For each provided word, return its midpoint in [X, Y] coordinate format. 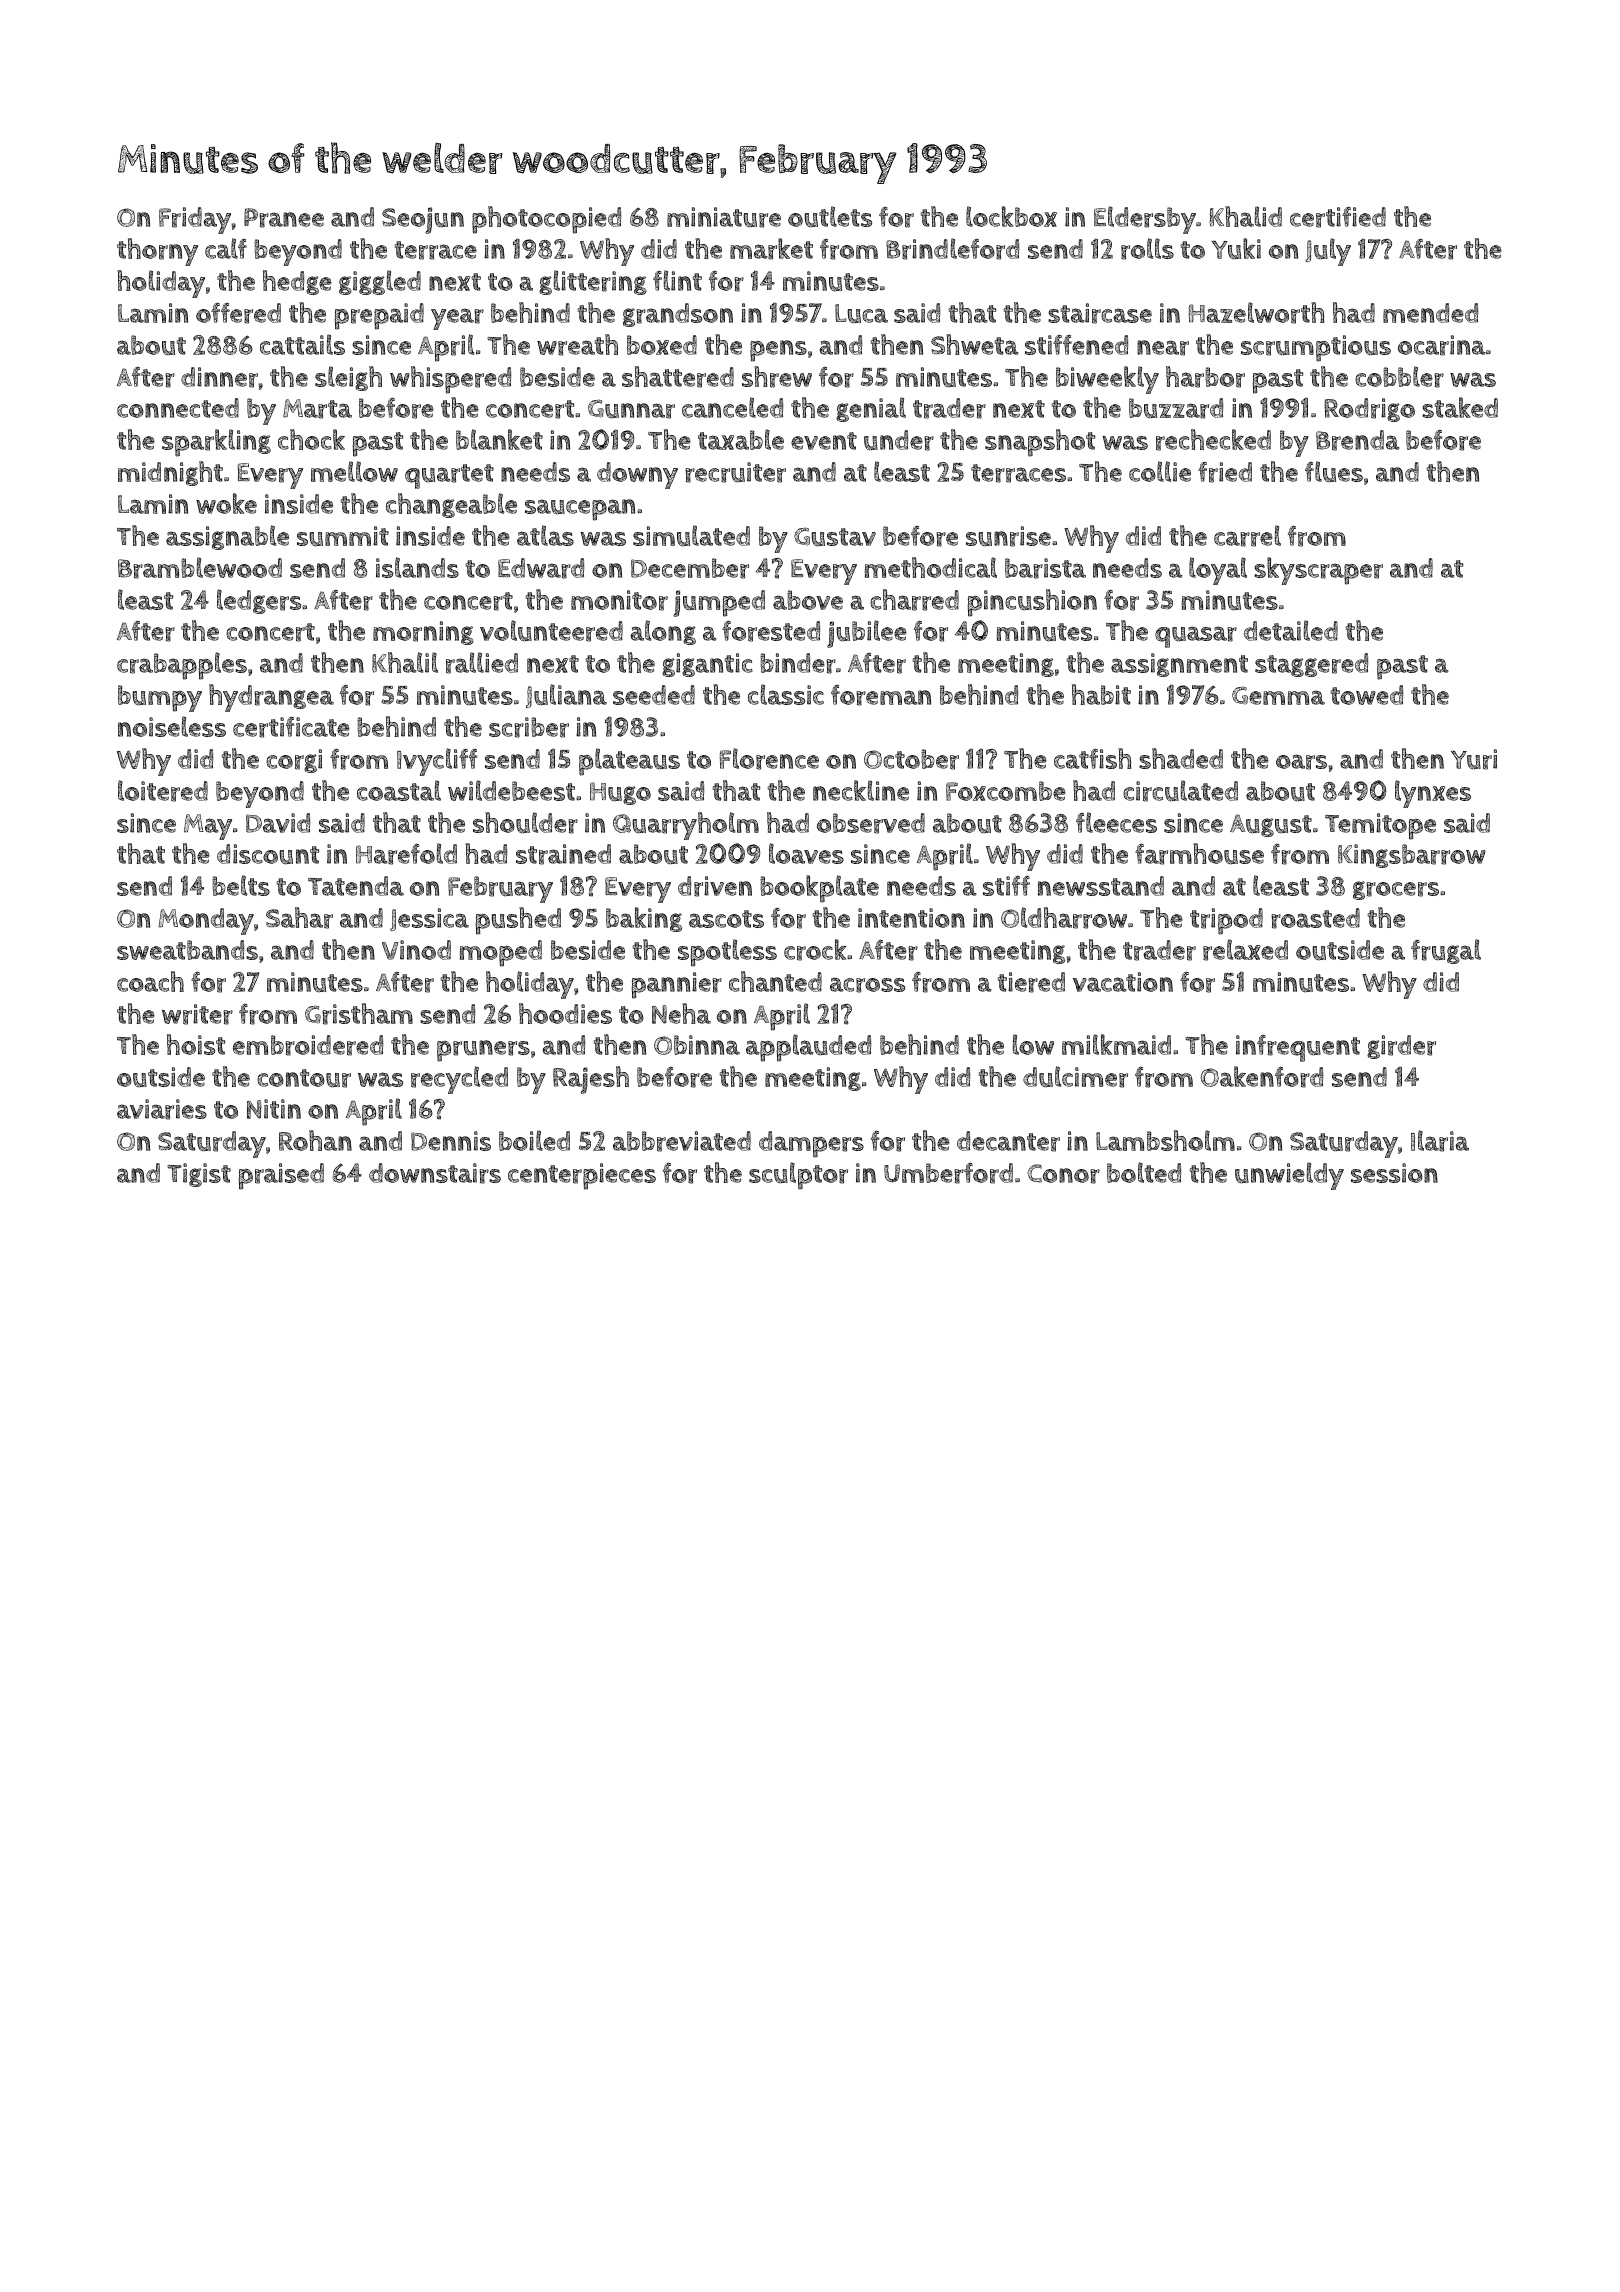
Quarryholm [686, 826]
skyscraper [1318, 571]
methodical [931, 567]
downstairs [435, 1173]
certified [1338, 217]
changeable [451, 505]
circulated [1180, 791]
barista [1045, 568]
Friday [195, 220]
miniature [724, 217]
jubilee [867, 634]
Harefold [406, 854]
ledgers [259, 601]
